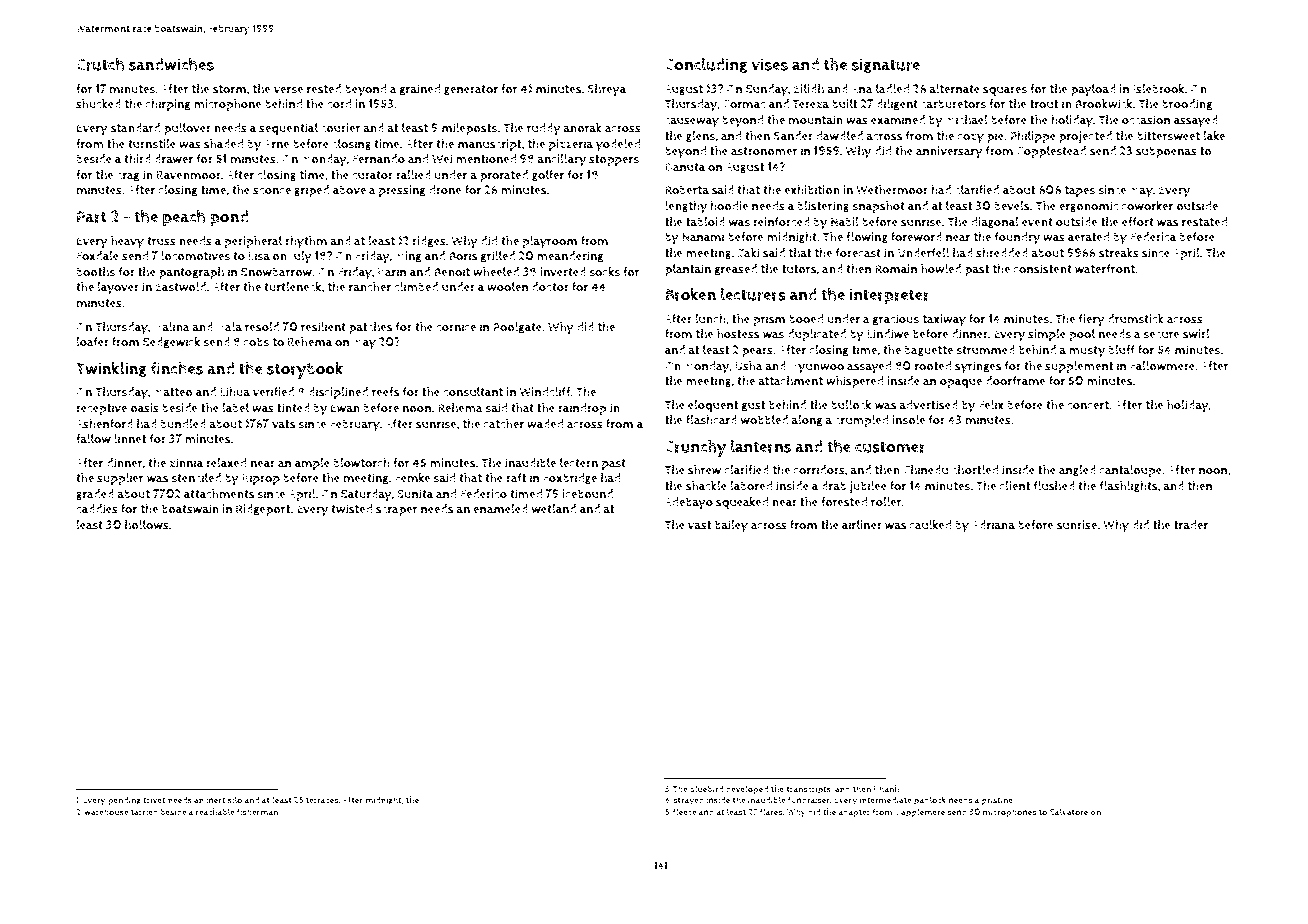 This screenshot has height=924, width=1308. I want to click on hollows, so click(147, 525).
